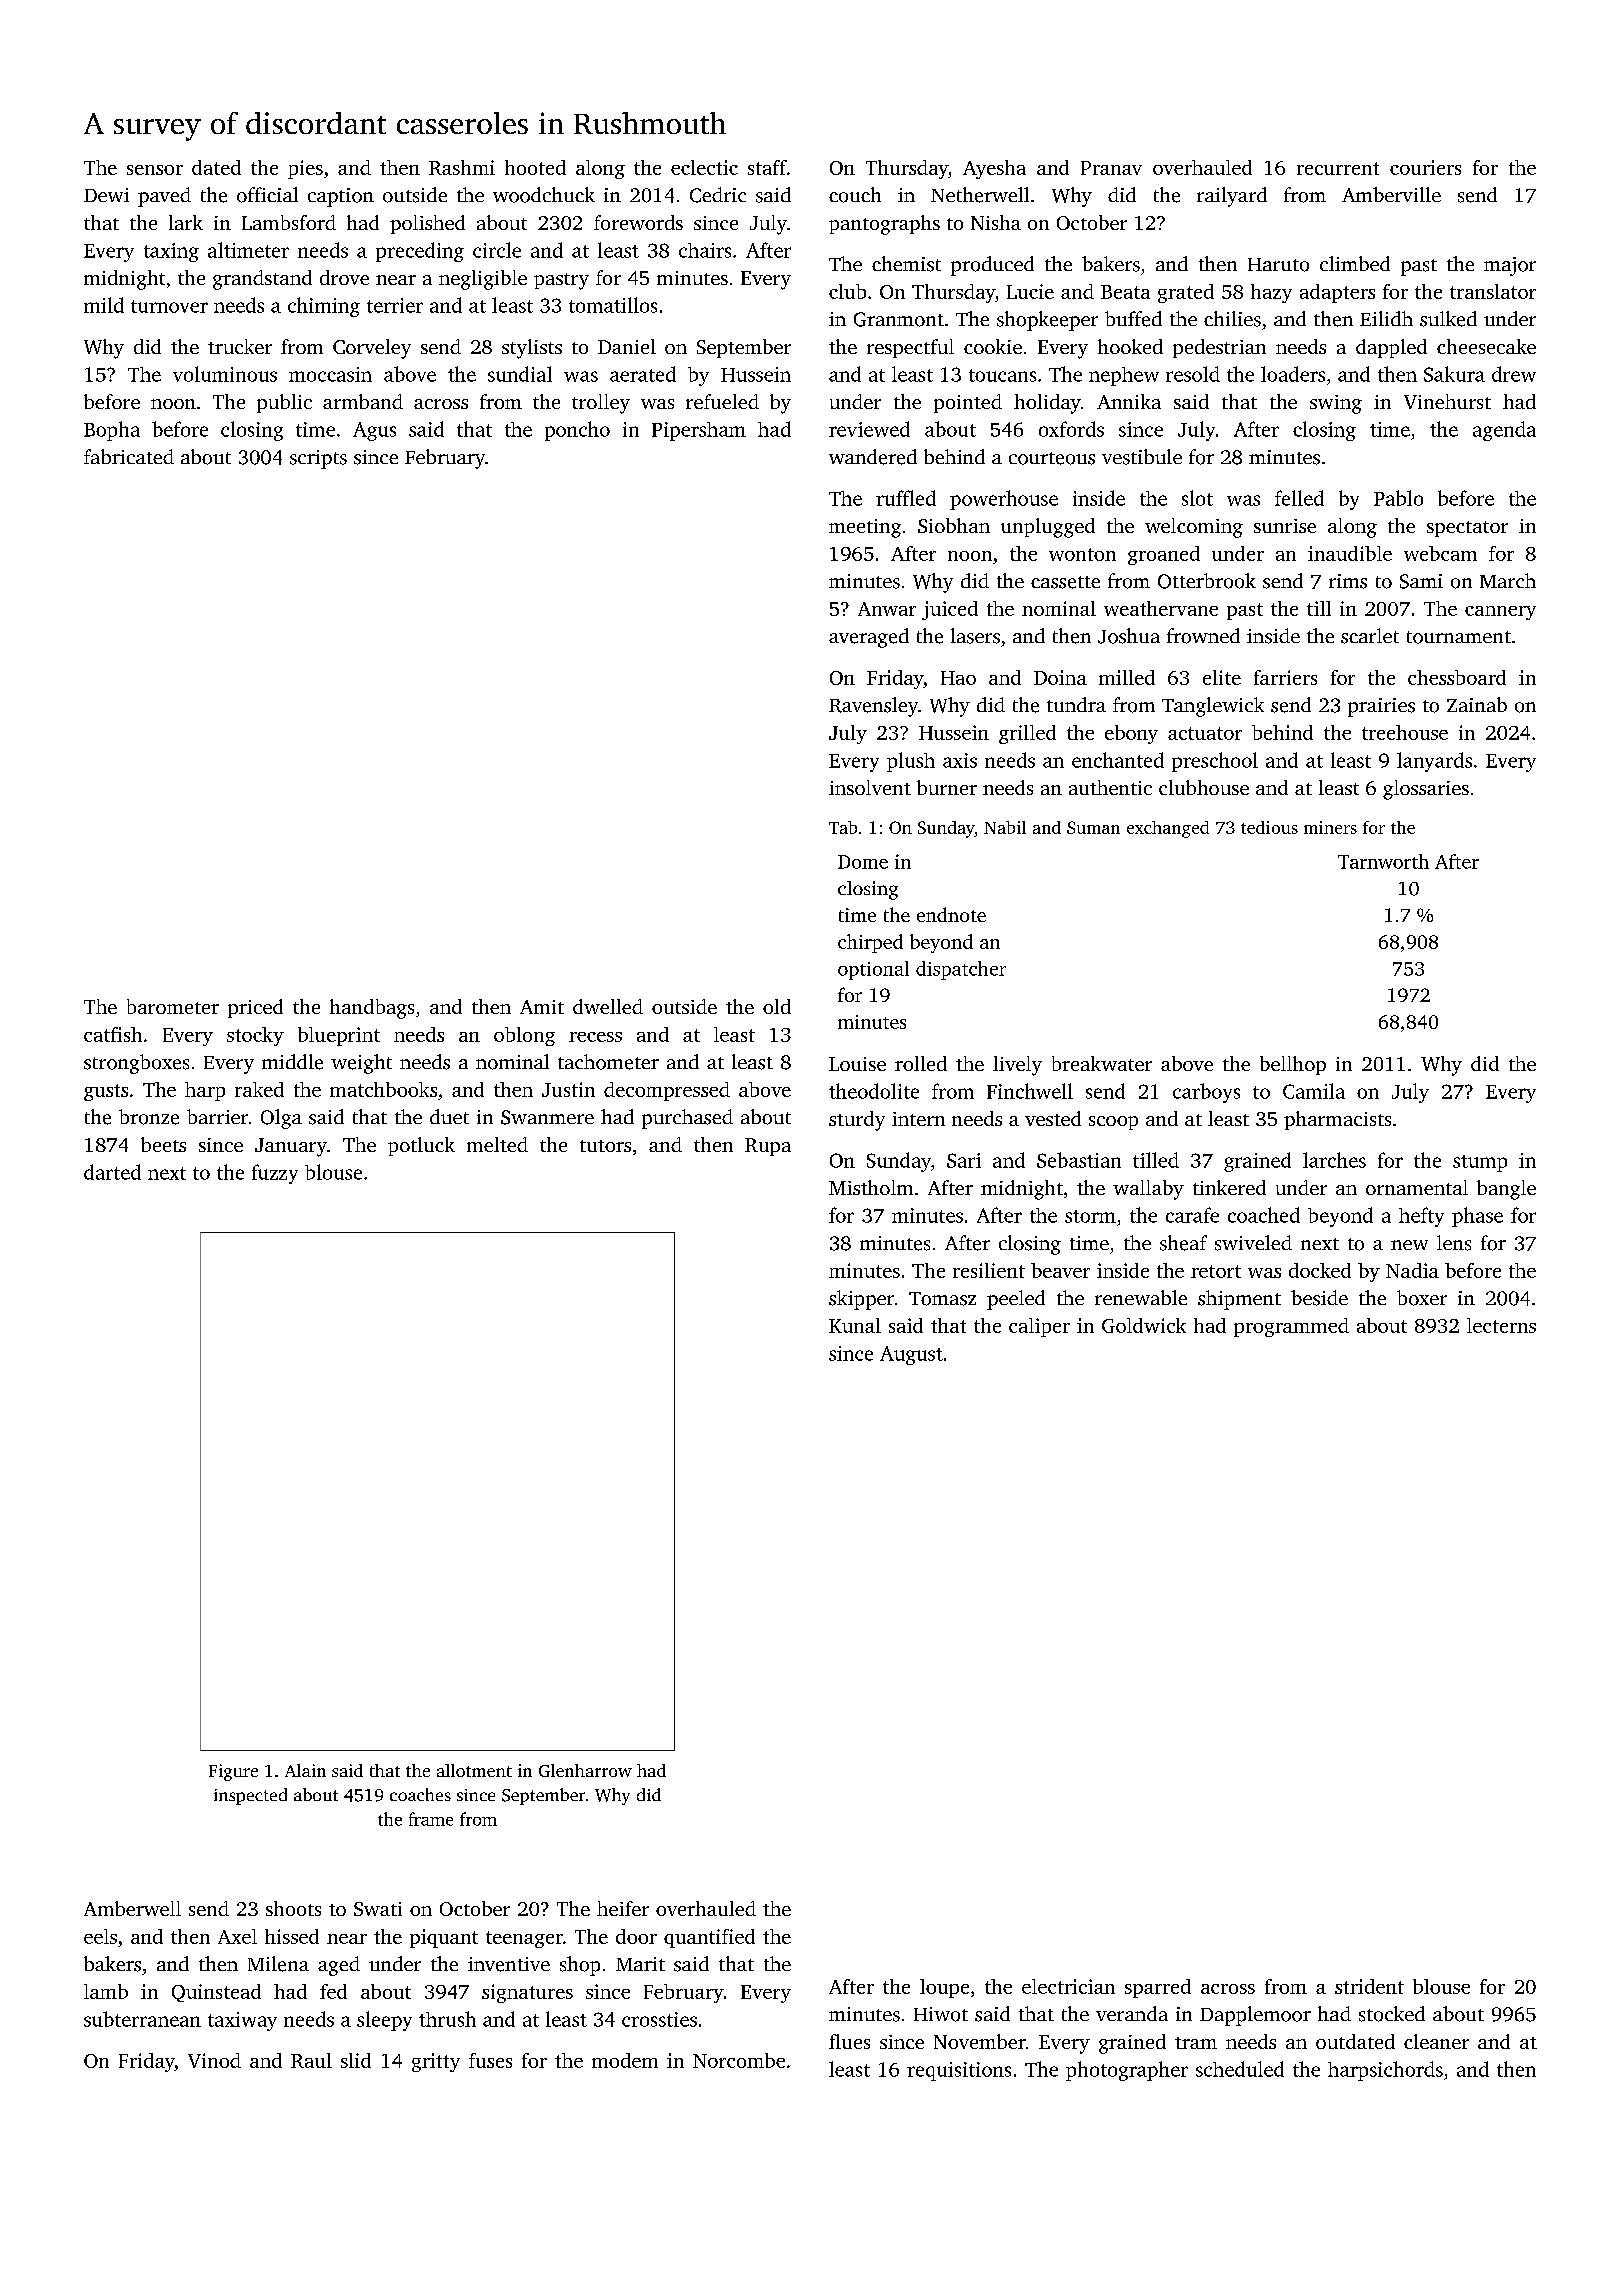  What do you see at coordinates (994, 169) in the screenshot?
I see `Ayesha` at bounding box center [994, 169].
